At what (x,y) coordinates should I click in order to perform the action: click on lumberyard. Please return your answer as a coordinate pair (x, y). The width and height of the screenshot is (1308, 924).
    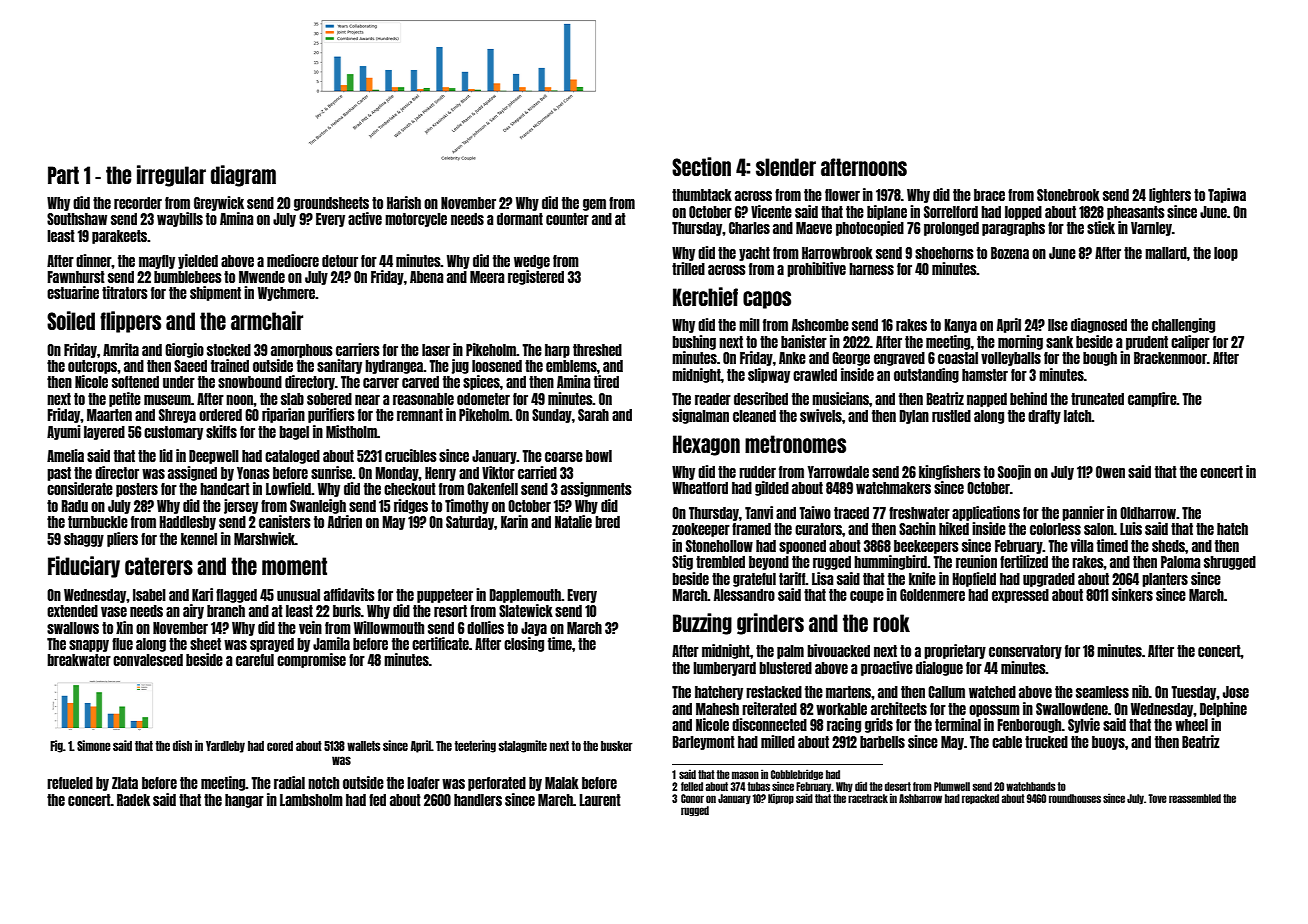
    Looking at the image, I should click on (724, 669).
